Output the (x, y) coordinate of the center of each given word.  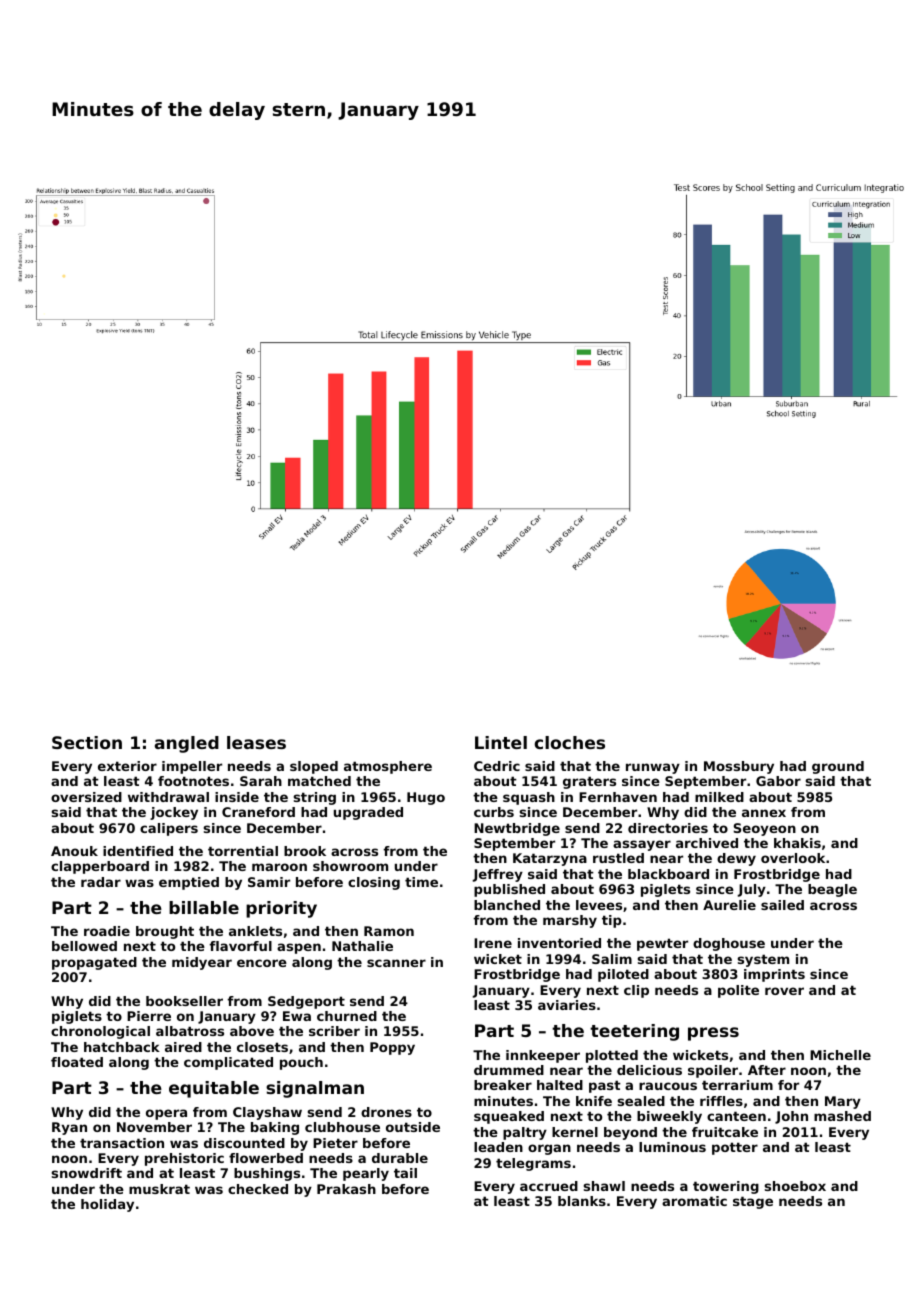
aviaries (567, 1005)
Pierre (149, 1016)
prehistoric (184, 1159)
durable (400, 1158)
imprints (774, 975)
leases (256, 742)
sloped (314, 767)
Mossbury (739, 767)
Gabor (778, 781)
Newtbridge (517, 829)
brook (305, 851)
